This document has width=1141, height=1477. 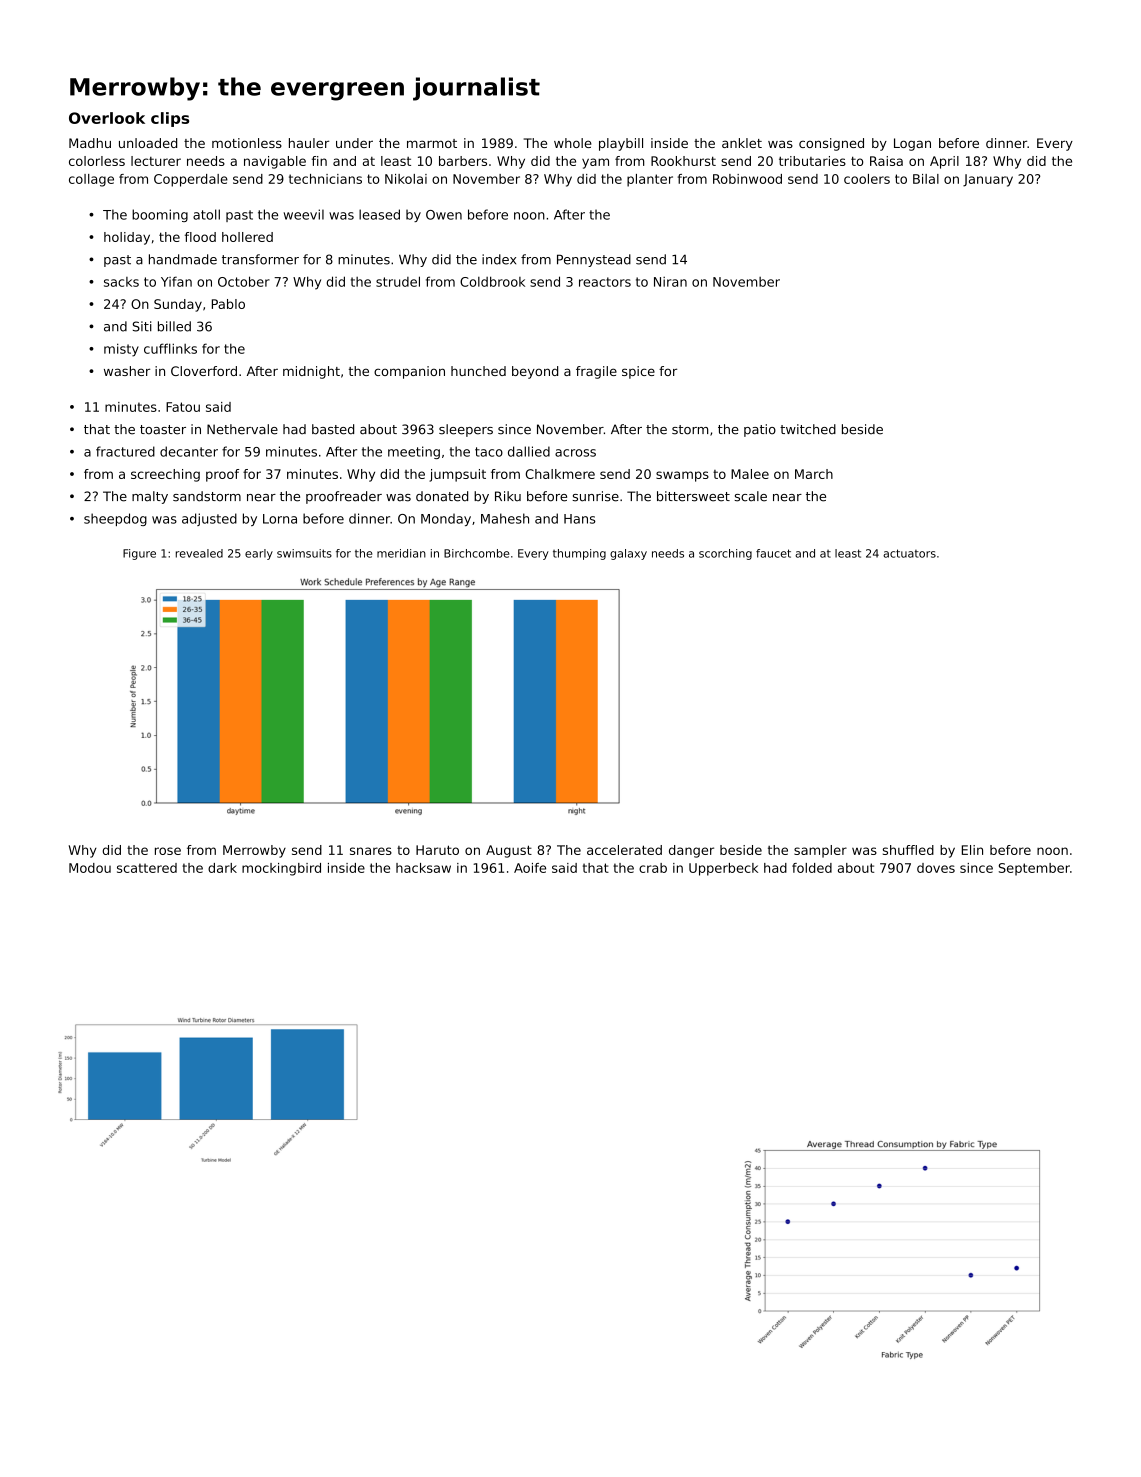 I want to click on galaxy, so click(x=628, y=554).
